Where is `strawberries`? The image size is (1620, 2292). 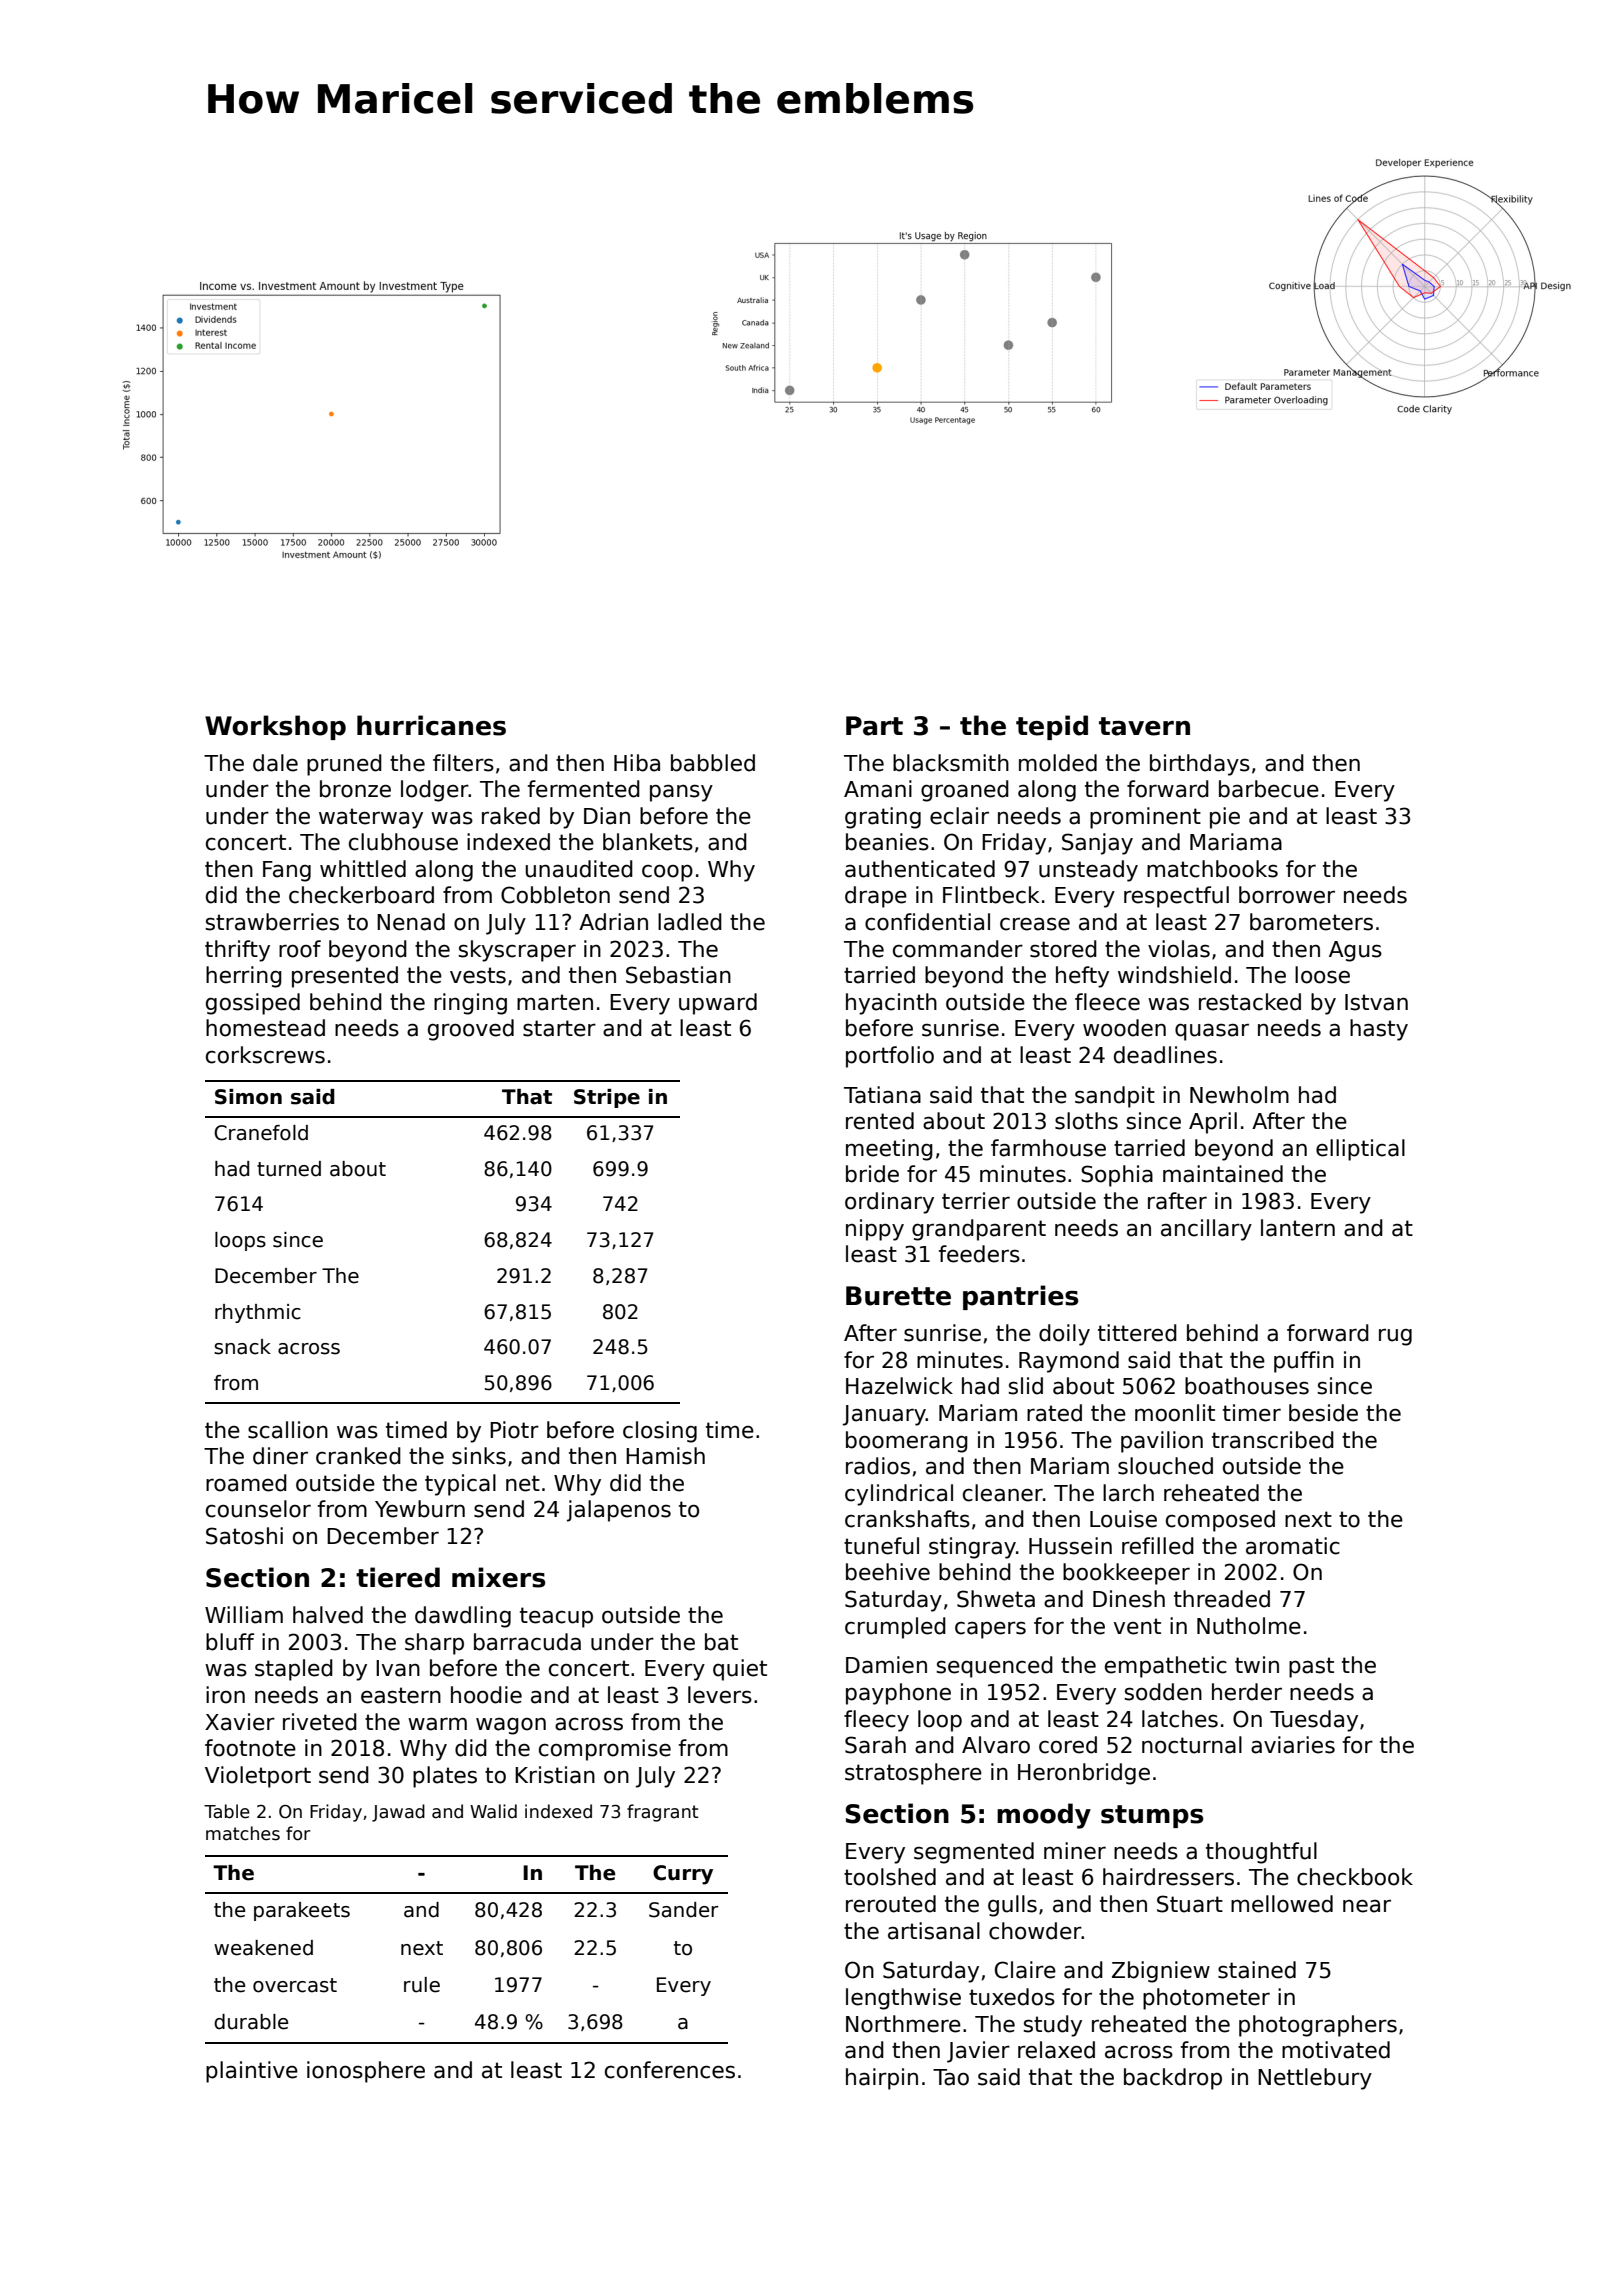
strawberries is located at coordinates (272, 922).
